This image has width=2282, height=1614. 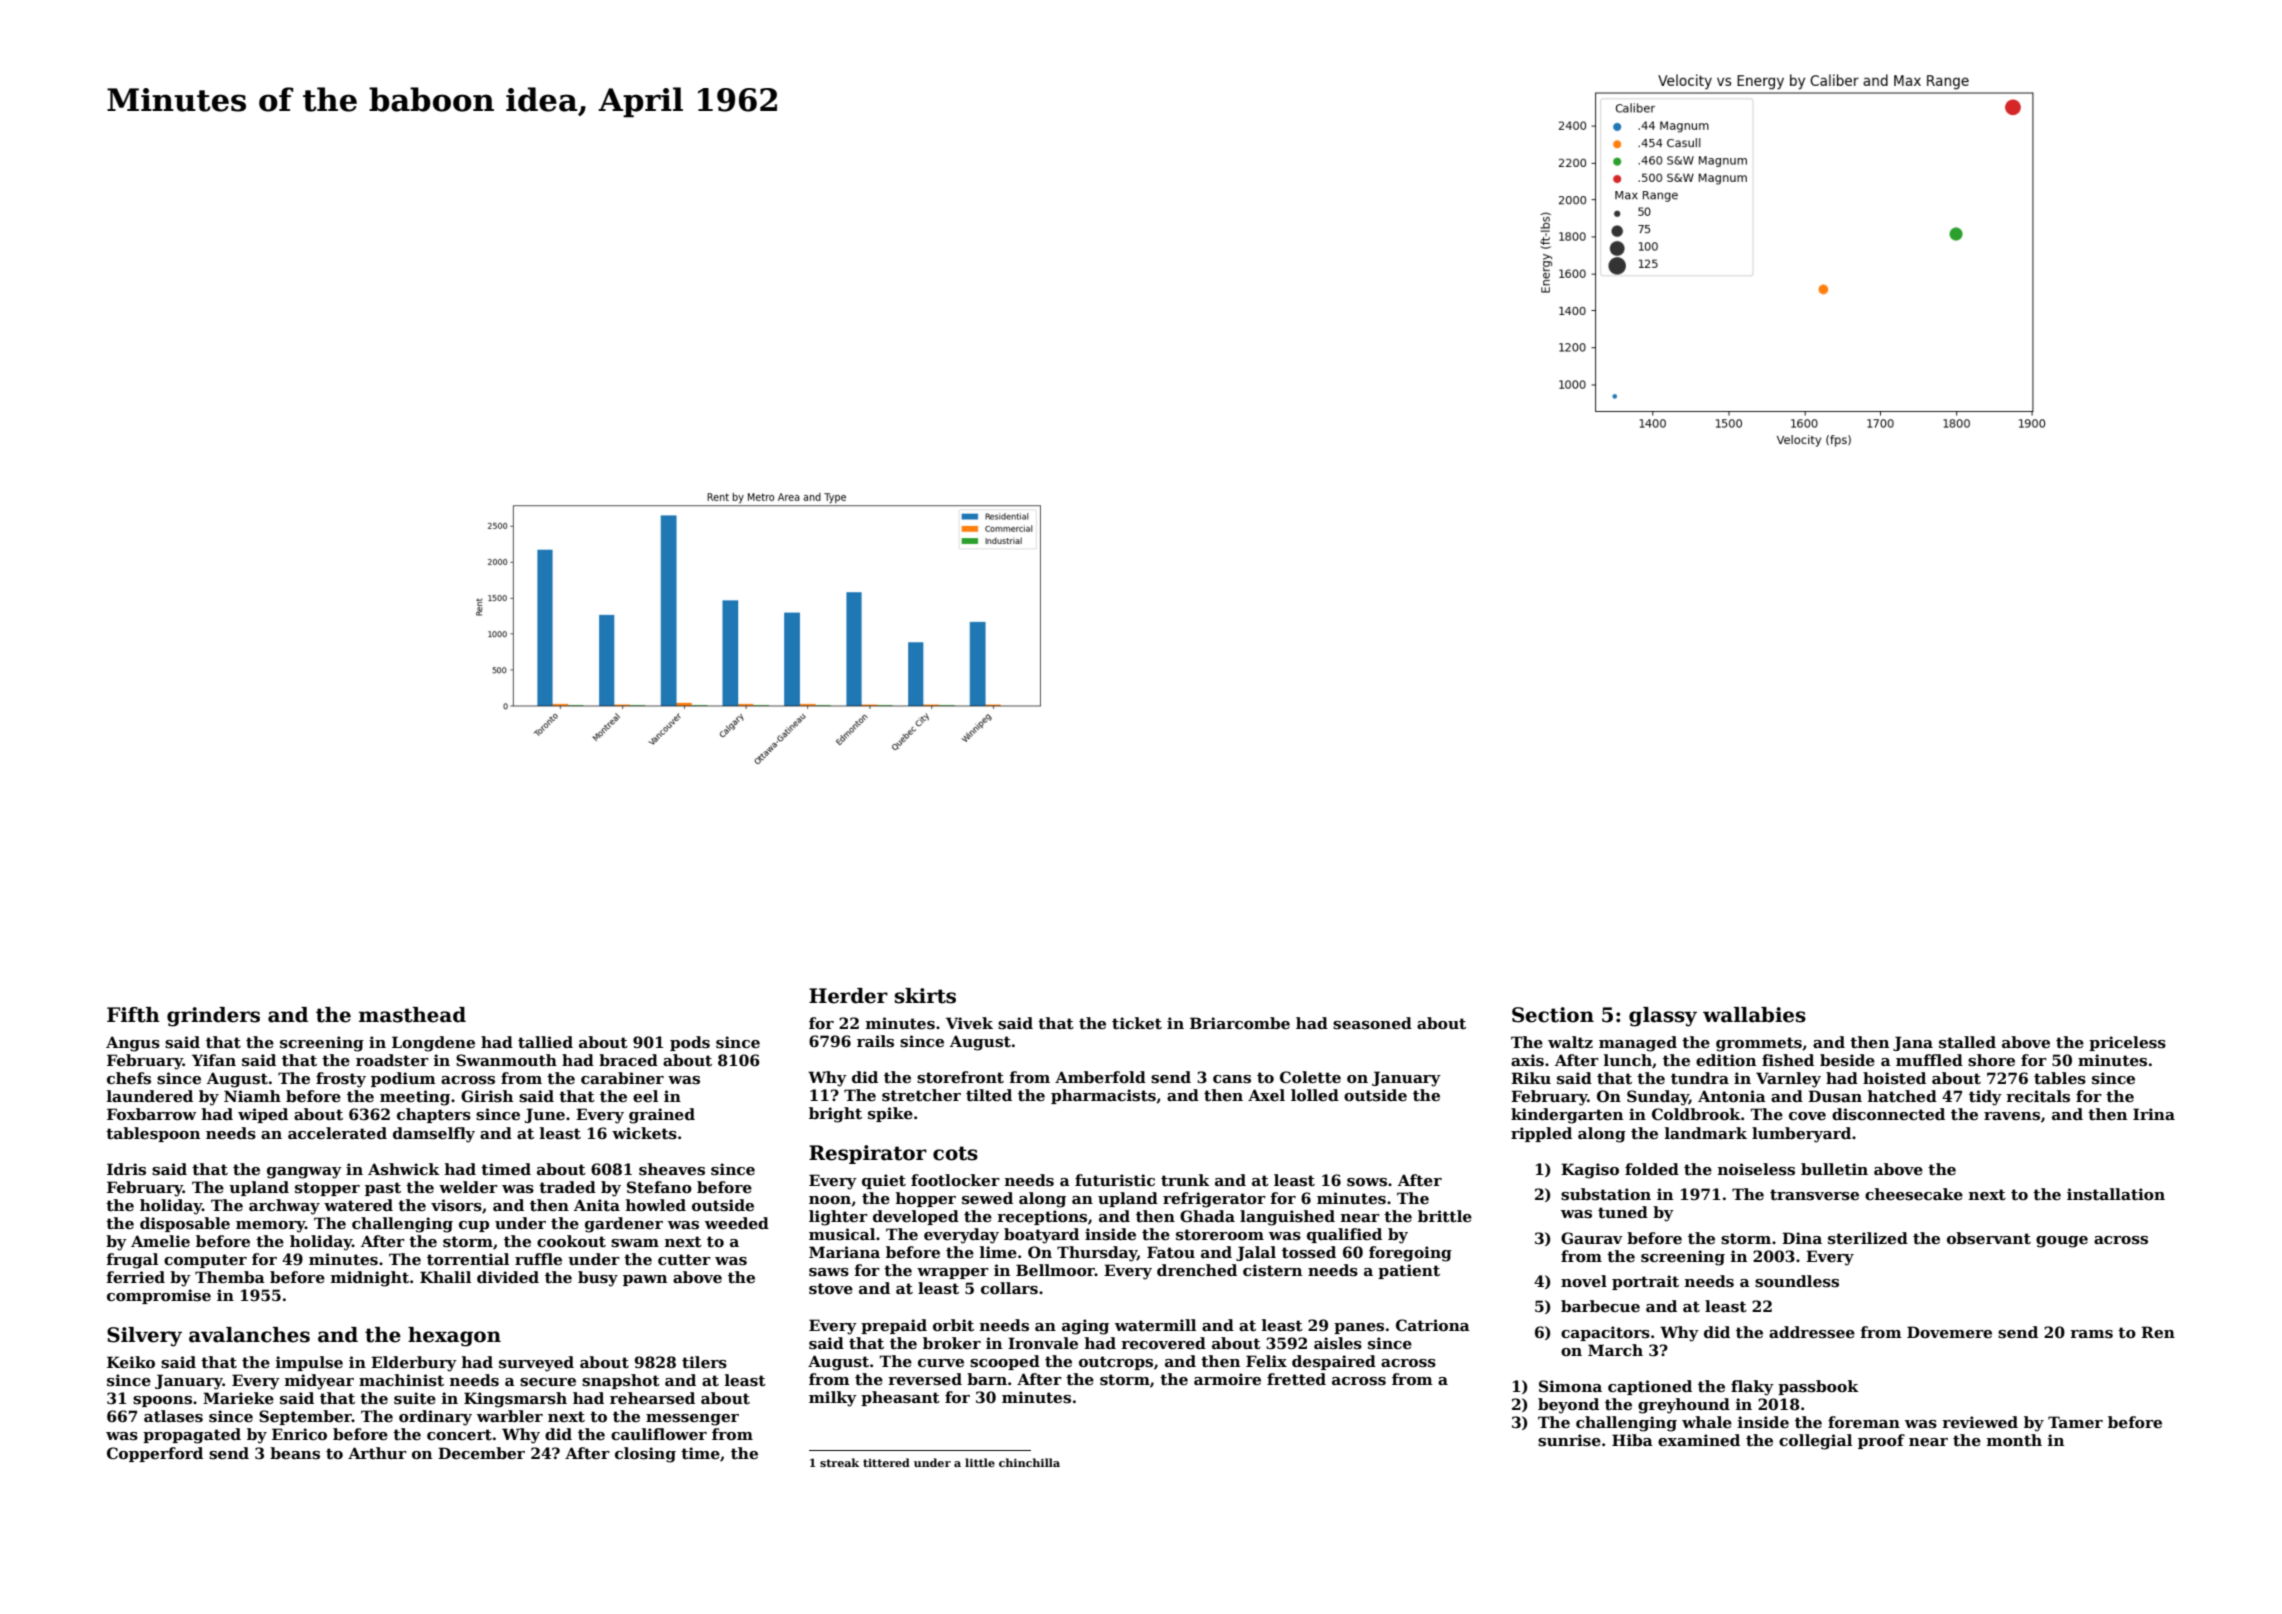 What do you see at coordinates (412, 1015) in the image?
I see `masthead` at bounding box center [412, 1015].
